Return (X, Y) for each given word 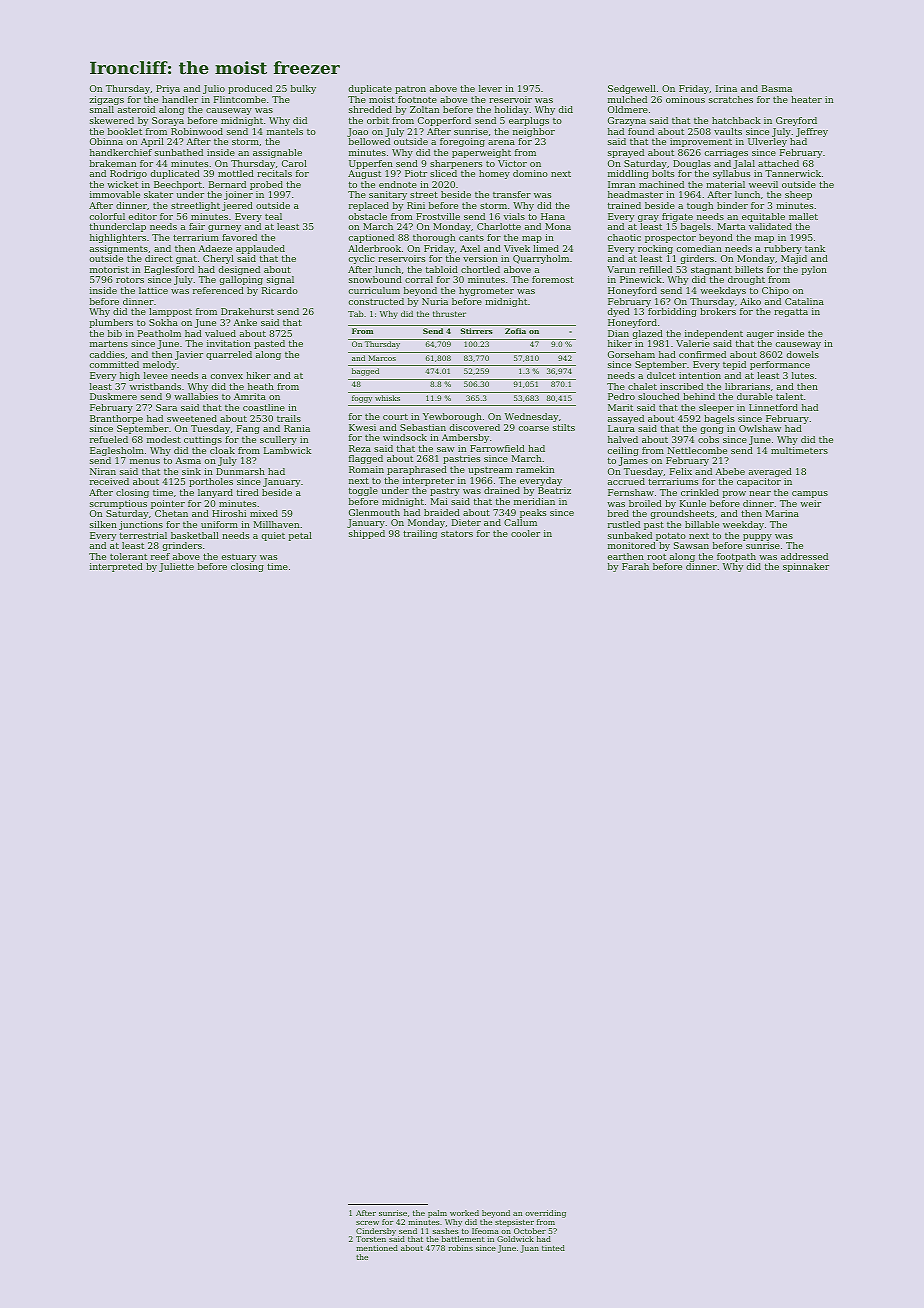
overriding (545, 1214)
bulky (303, 89)
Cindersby (376, 1232)
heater (806, 99)
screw (367, 1223)
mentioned (377, 1248)
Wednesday (531, 417)
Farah (635, 566)
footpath (736, 557)
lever (490, 88)
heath (261, 386)
